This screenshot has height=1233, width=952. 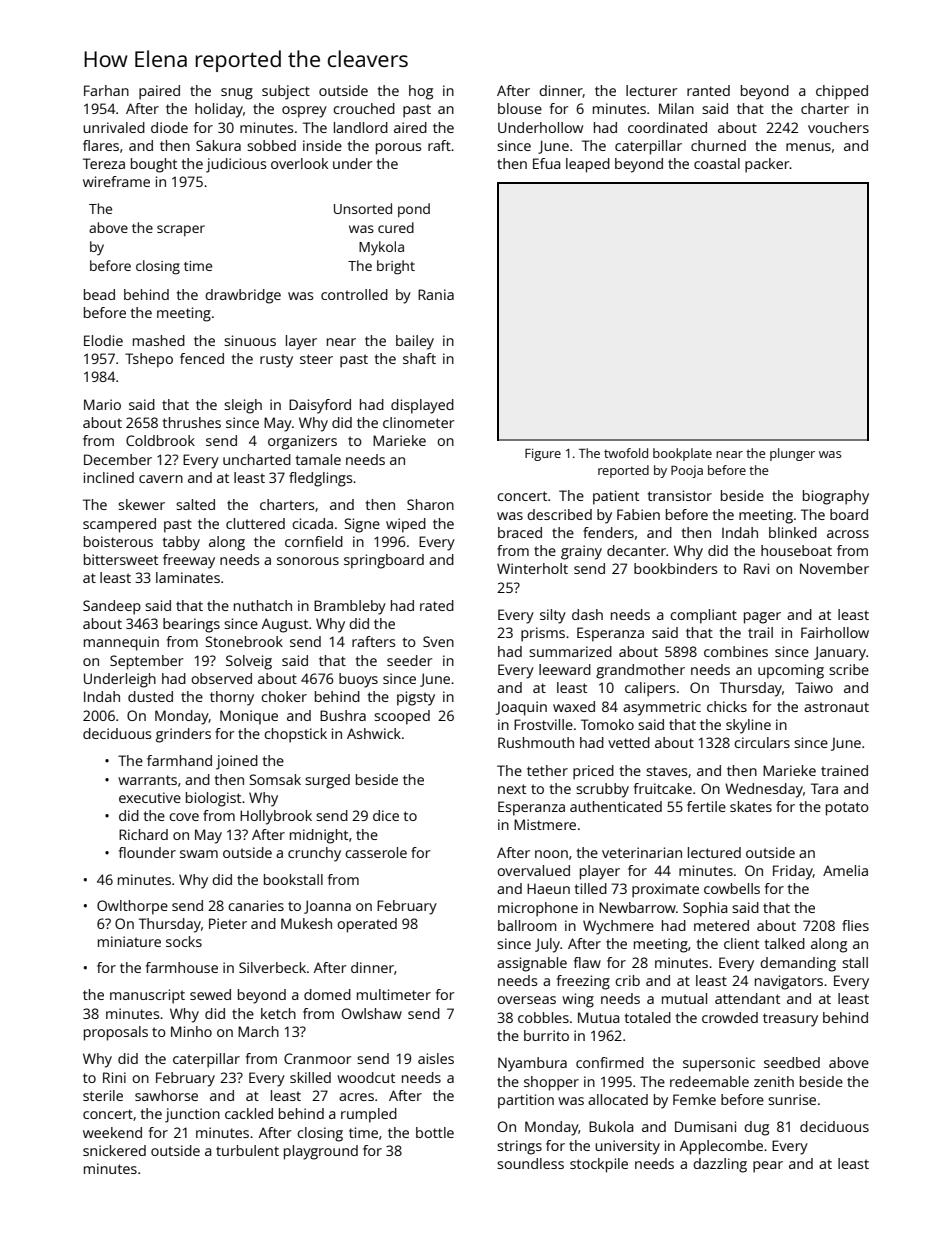 I want to click on overlook, so click(x=299, y=163).
